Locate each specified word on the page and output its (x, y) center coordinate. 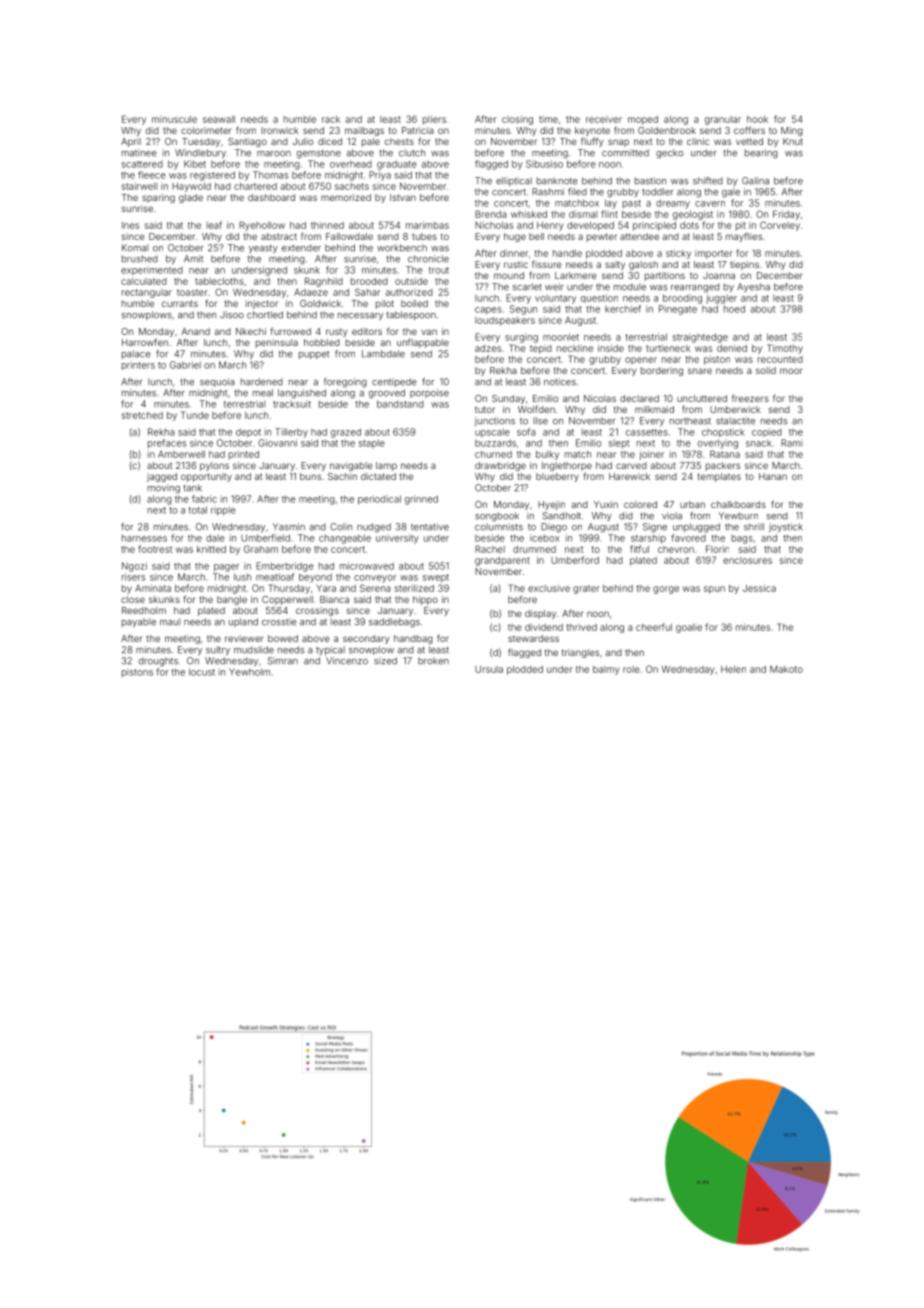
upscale (492, 433)
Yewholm (249, 672)
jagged (162, 477)
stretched (142, 415)
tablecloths (219, 281)
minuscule (174, 119)
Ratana (725, 454)
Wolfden (536, 409)
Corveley (780, 226)
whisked (529, 214)
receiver (604, 119)
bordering (662, 371)
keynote (592, 131)
